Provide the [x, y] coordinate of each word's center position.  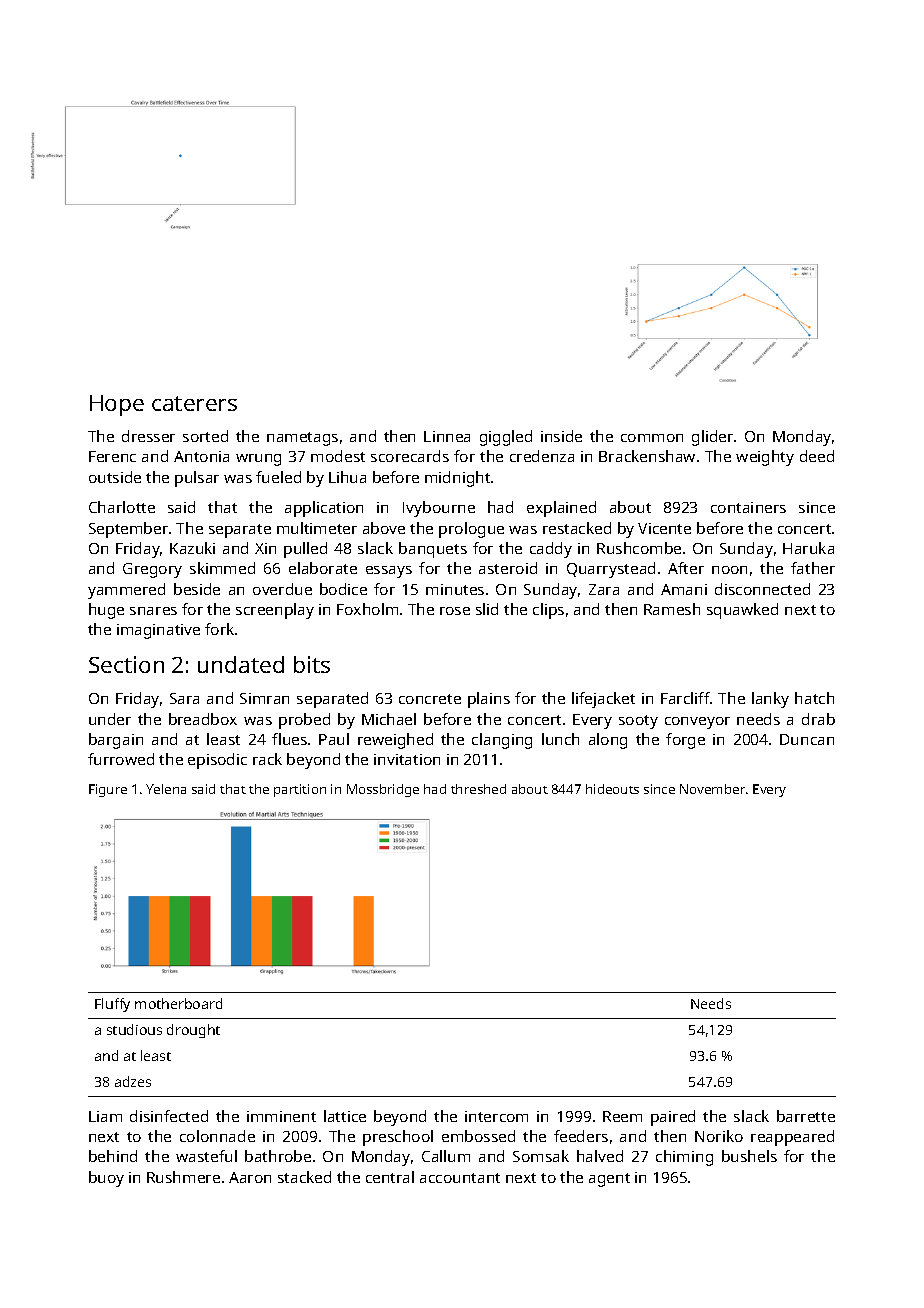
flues [289, 739]
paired [673, 1118]
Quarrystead [611, 570]
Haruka [808, 548]
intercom [496, 1116]
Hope [117, 405]
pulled [305, 550]
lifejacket [603, 700]
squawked [742, 611]
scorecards [410, 456]
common [652, 438]
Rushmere [183, 1177]
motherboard [178, 1003]
